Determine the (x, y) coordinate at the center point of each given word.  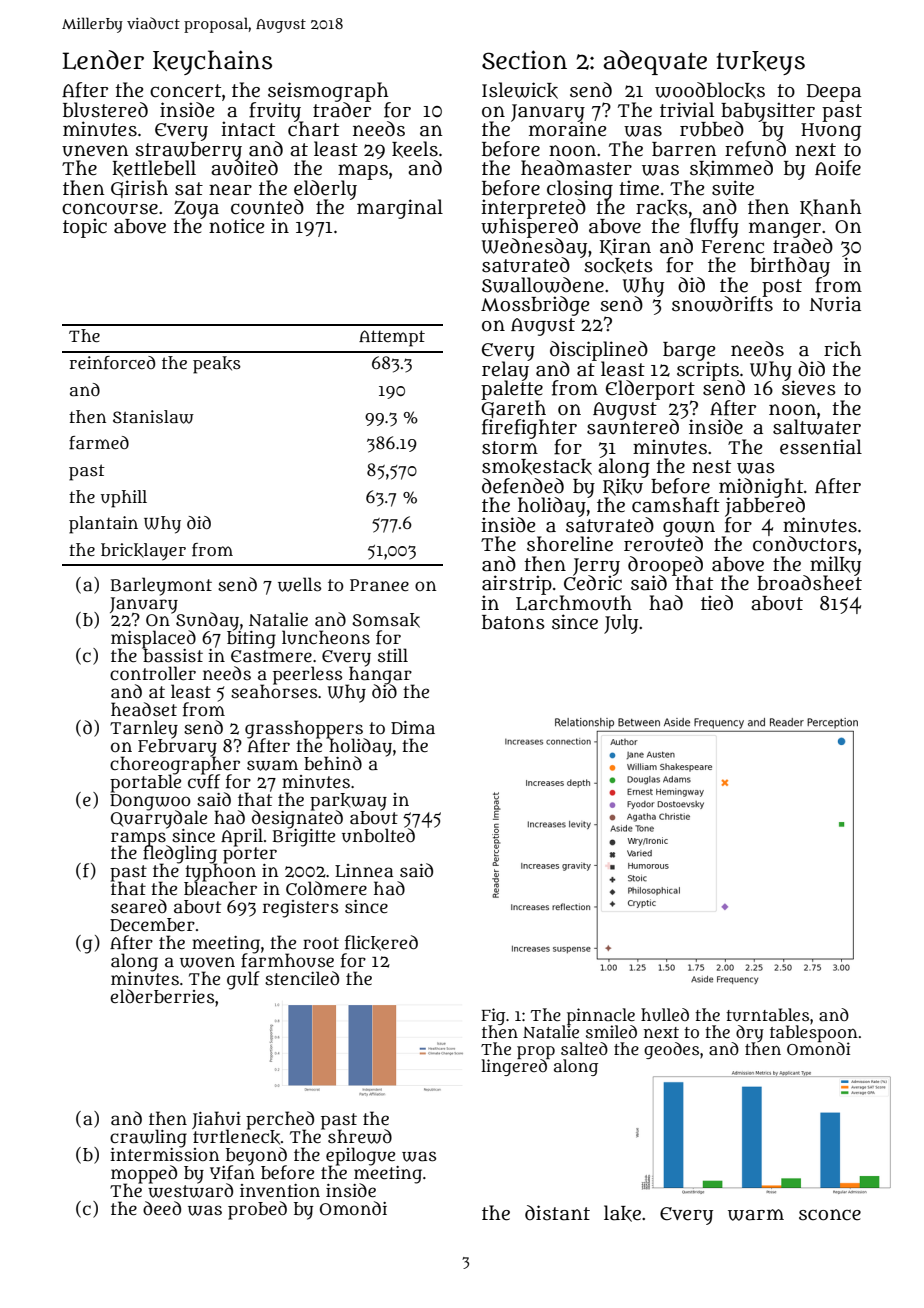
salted (584, 1048)
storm (510, 448)
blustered (105, 110)
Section (524, 60)
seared (139, 906)
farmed (99, 443)
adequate (655, 62)
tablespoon (814, 1033)
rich (843, 349)
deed (162, 1208)
